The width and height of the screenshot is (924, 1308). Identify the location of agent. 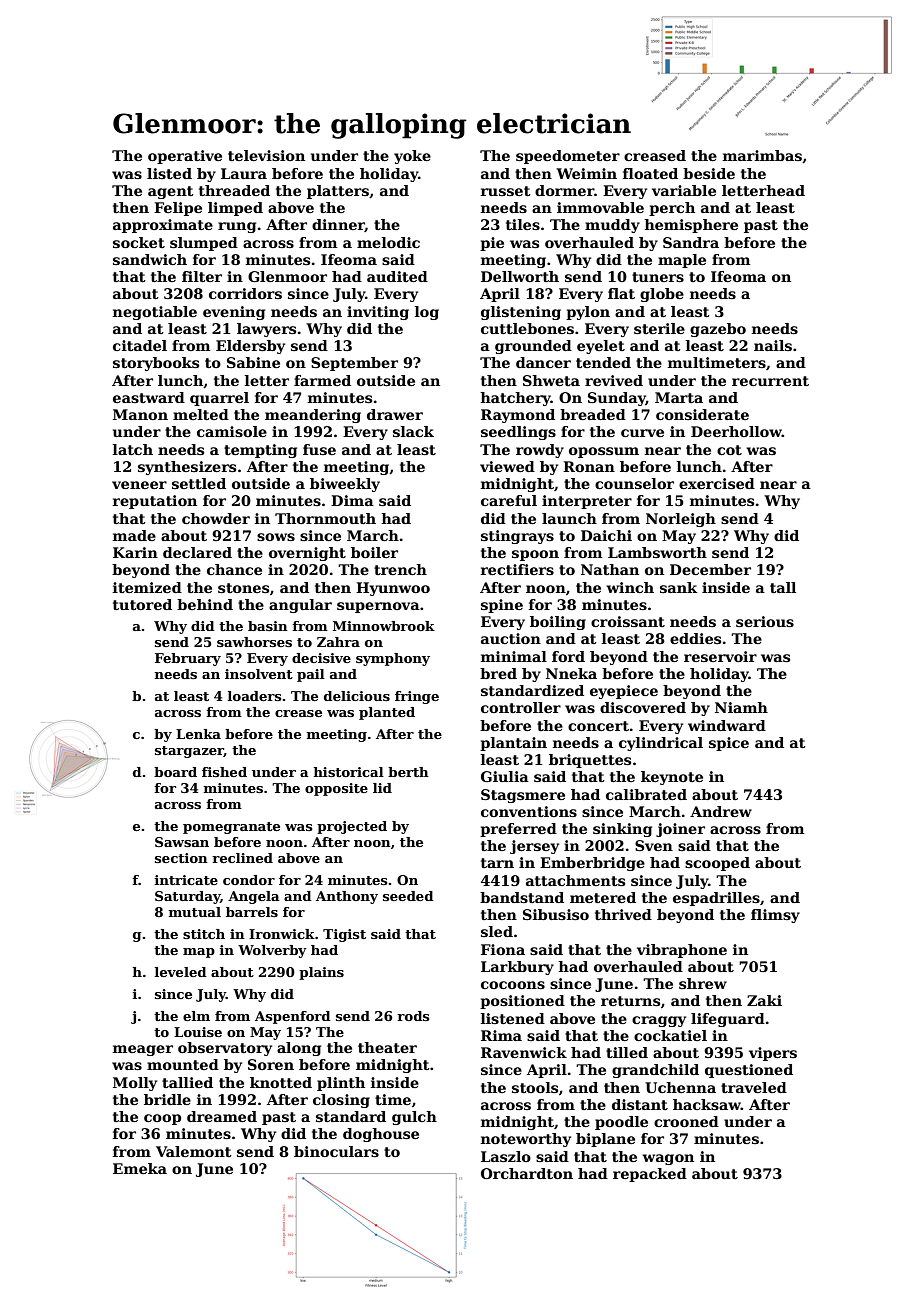
(171, 192).
